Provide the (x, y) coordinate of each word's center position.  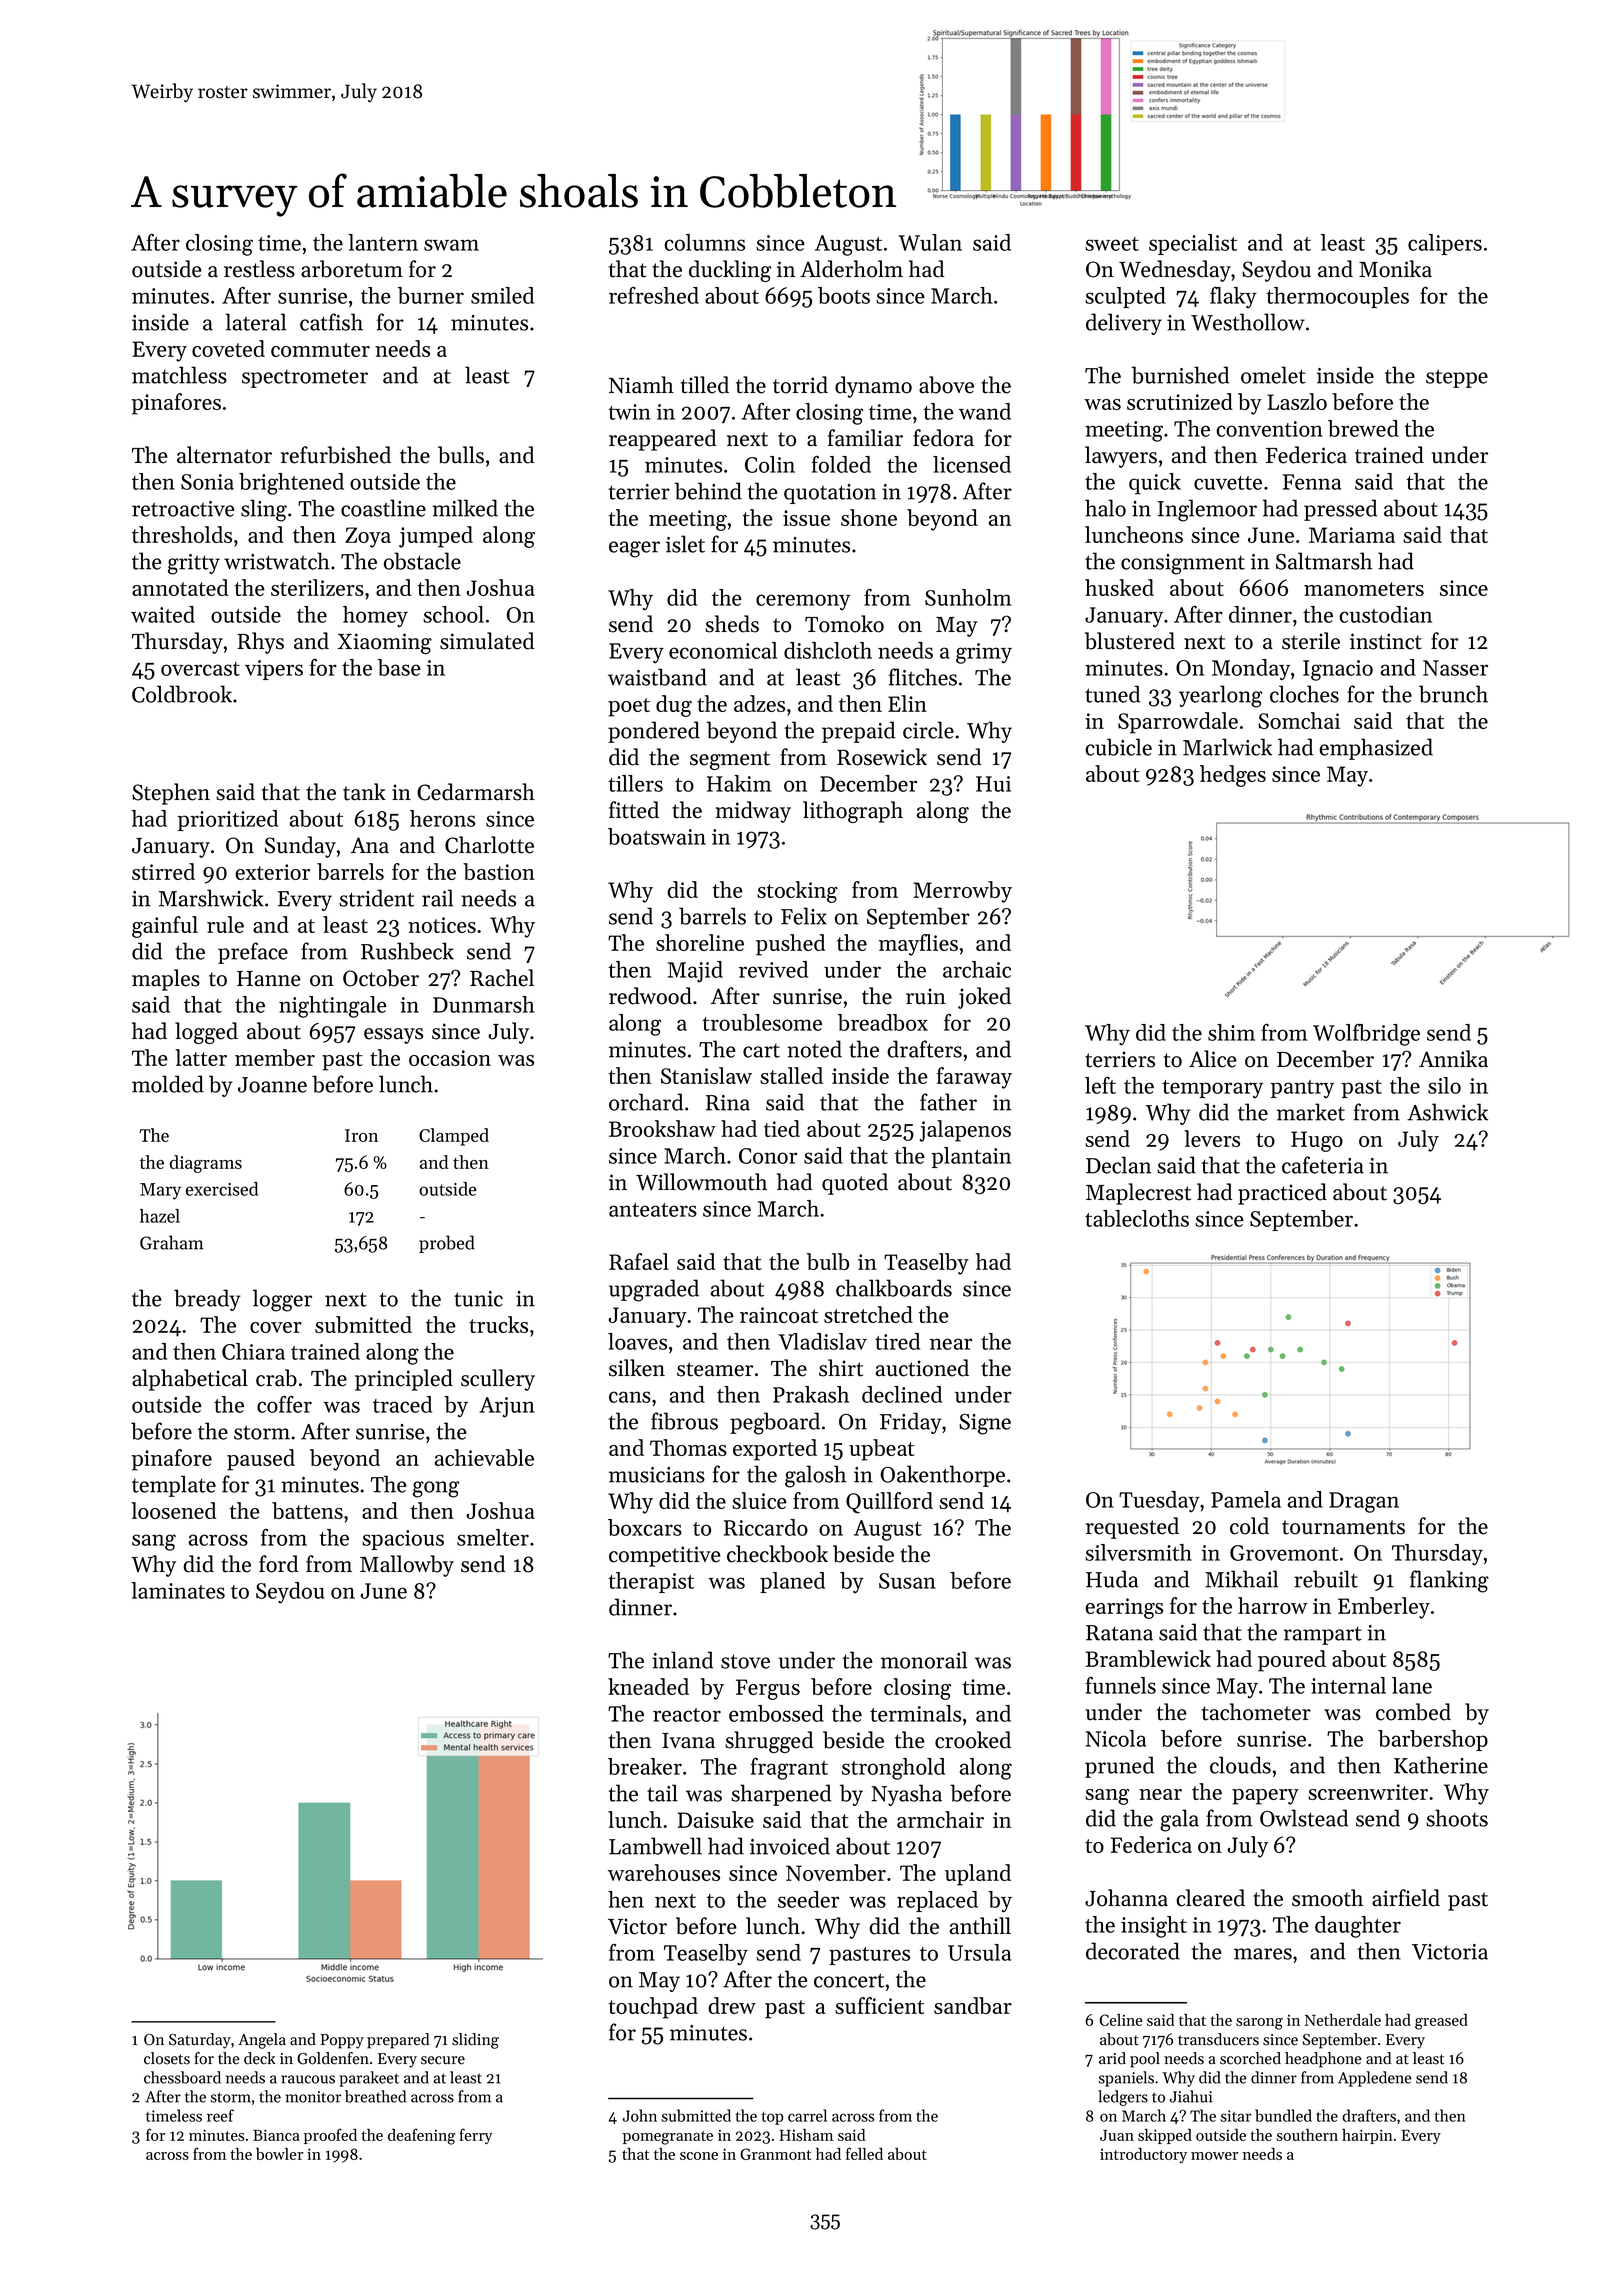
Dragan (1364, 1502)
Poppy (342, 2041)
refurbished (336, 455)
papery (1265, 1797)
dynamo (873, 387)
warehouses (664, 1872)
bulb (828, 1261)
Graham (171, 1242)
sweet (1112, 244)
